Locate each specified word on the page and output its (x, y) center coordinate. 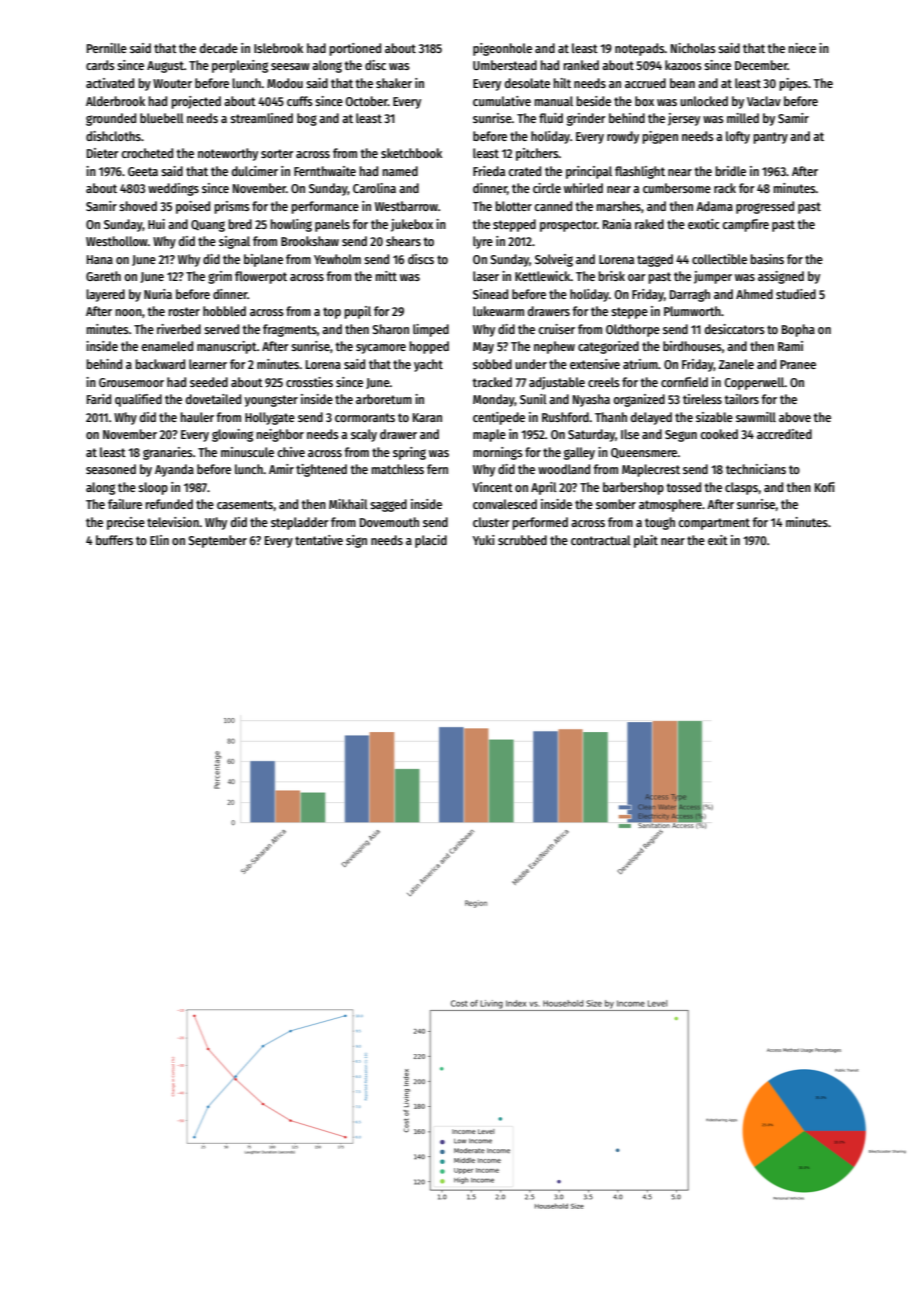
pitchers (537, 154)
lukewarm (498, 311)
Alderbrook (115, 101)
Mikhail (348, 504)
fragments (290, 330)
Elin (159, 540)
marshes (618, 206)
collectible (719, 259)
